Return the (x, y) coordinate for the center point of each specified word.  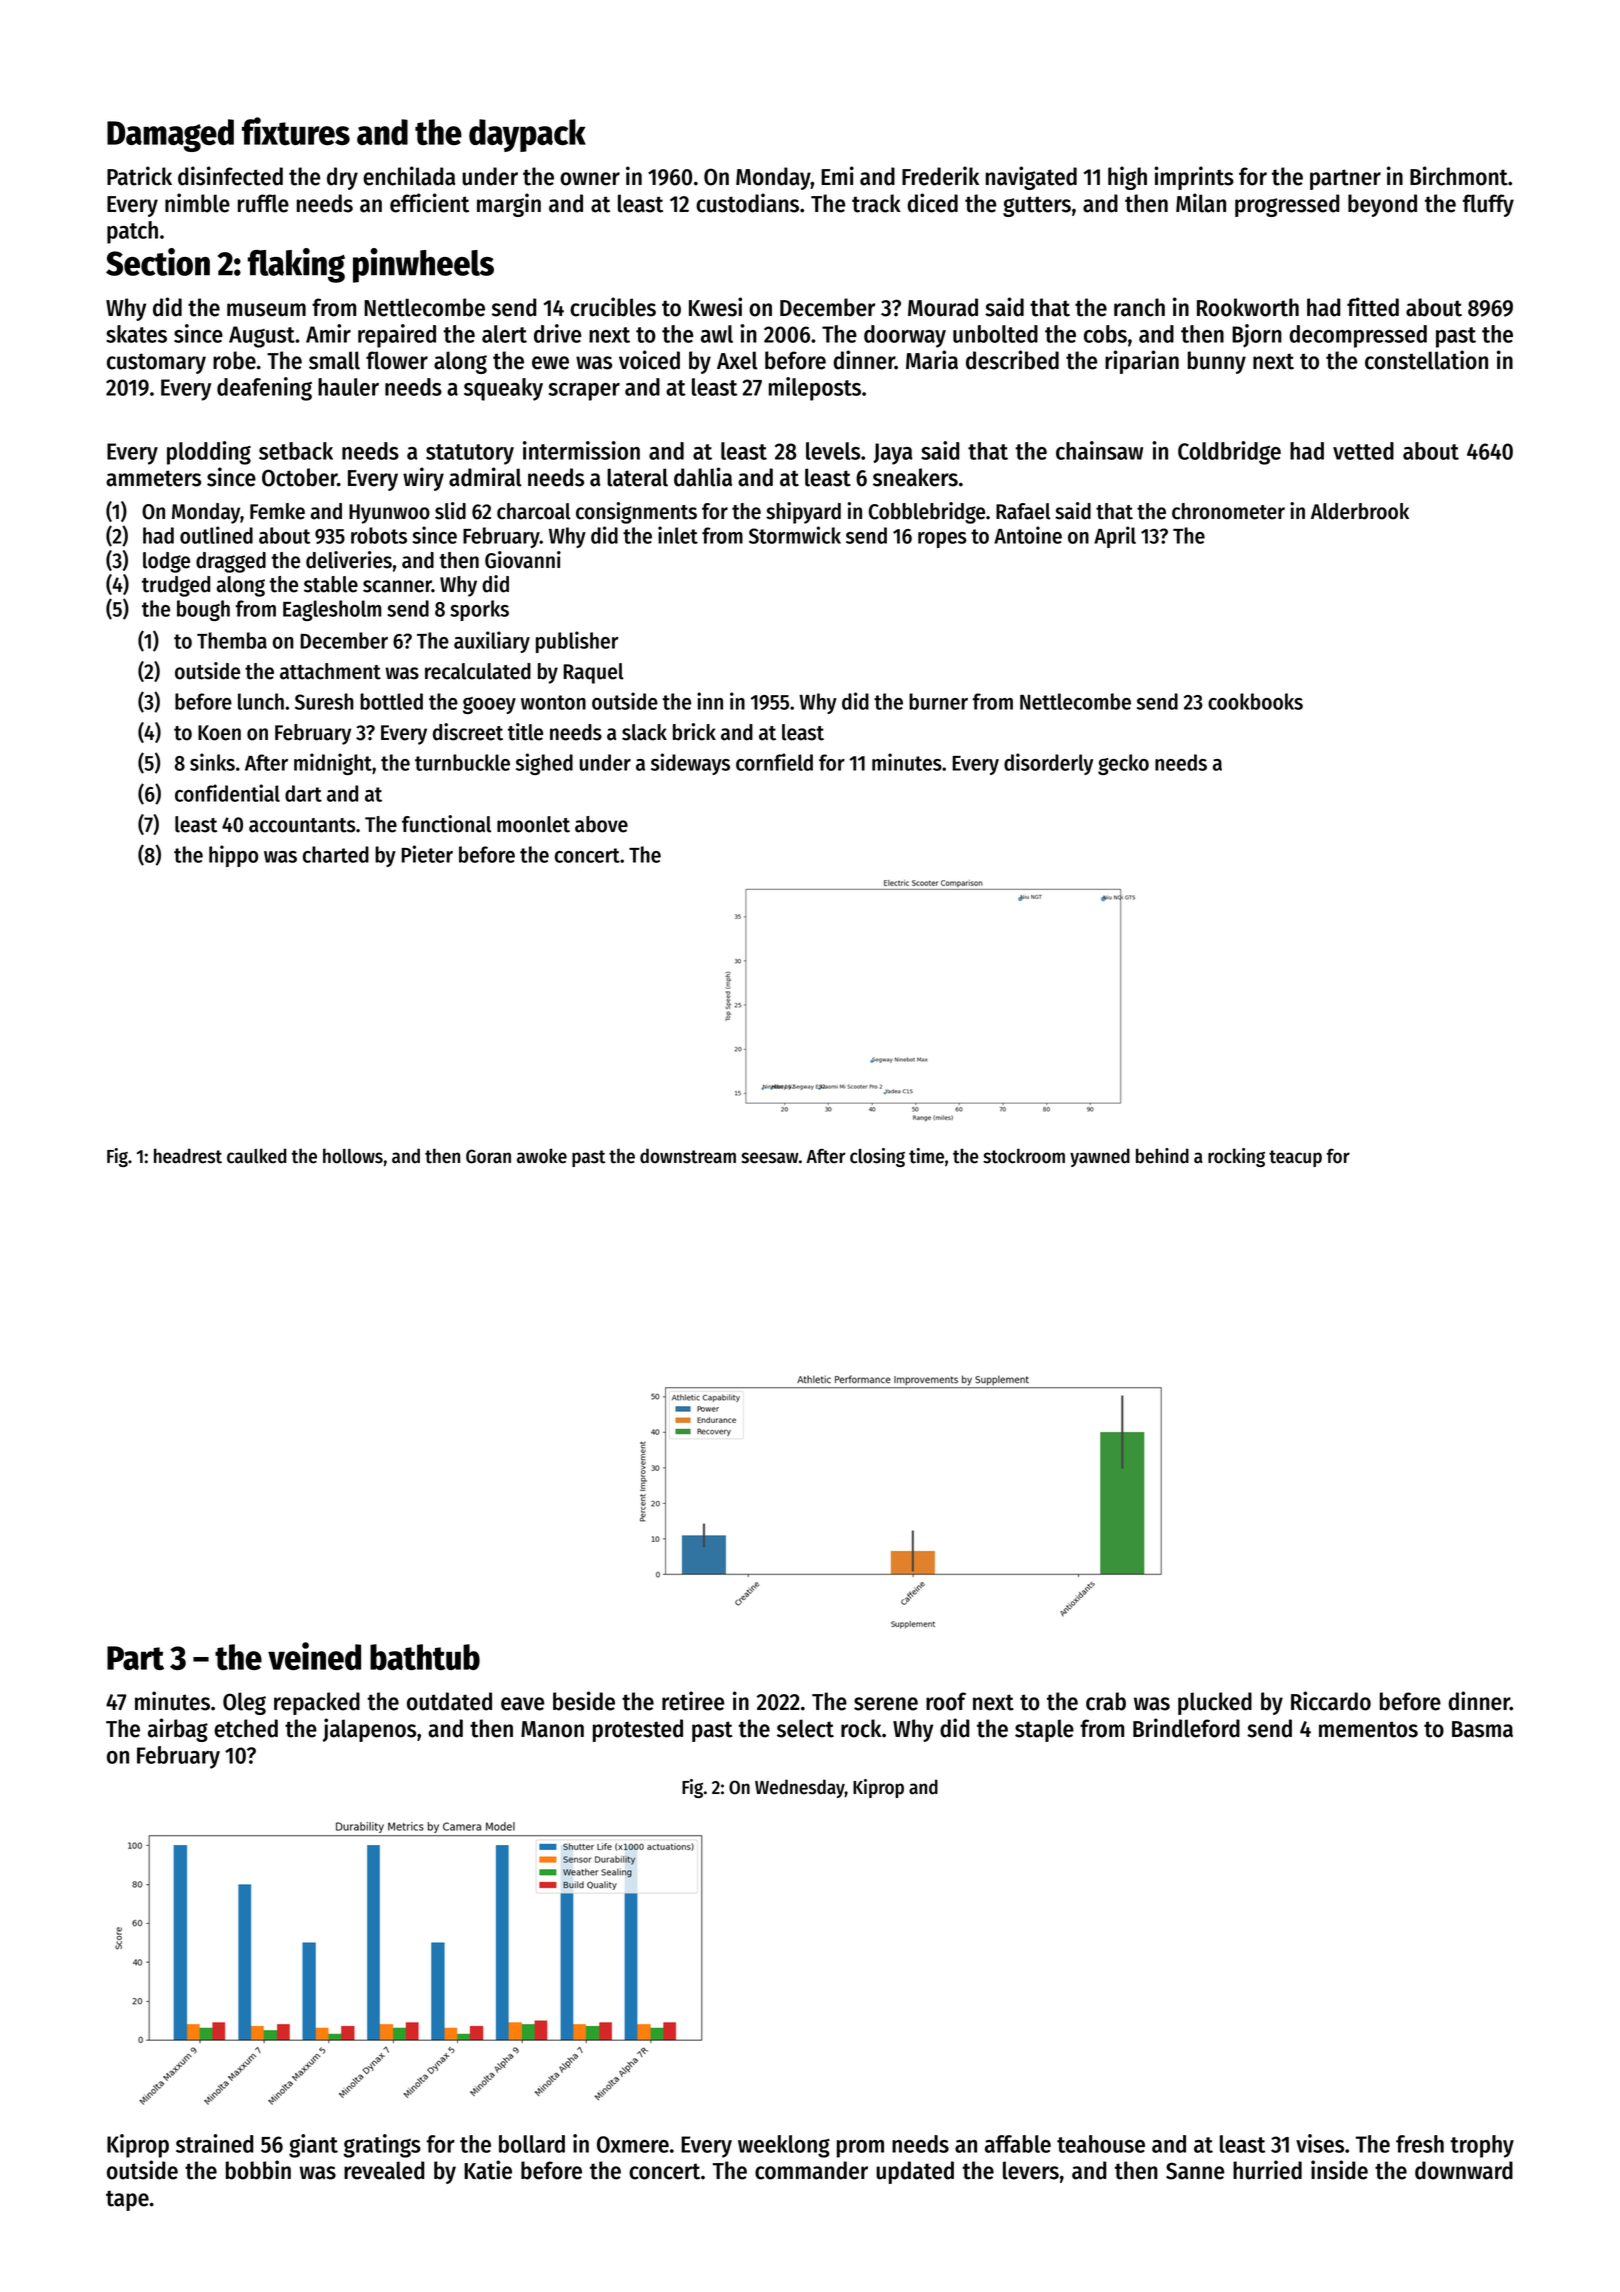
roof (946, 1701)
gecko (1123, 764)
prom (860, 2149)
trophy (1482, 2146)
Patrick (139, 176)
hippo (233, 856)
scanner (397, 586)
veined (314, 1656)
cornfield (774, 762)
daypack (527, 135)
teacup (1295, 1158)
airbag (178, 1730)
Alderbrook (1360, 511)
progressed (1287, 205)
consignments (636, 513)
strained (215, 2143)
